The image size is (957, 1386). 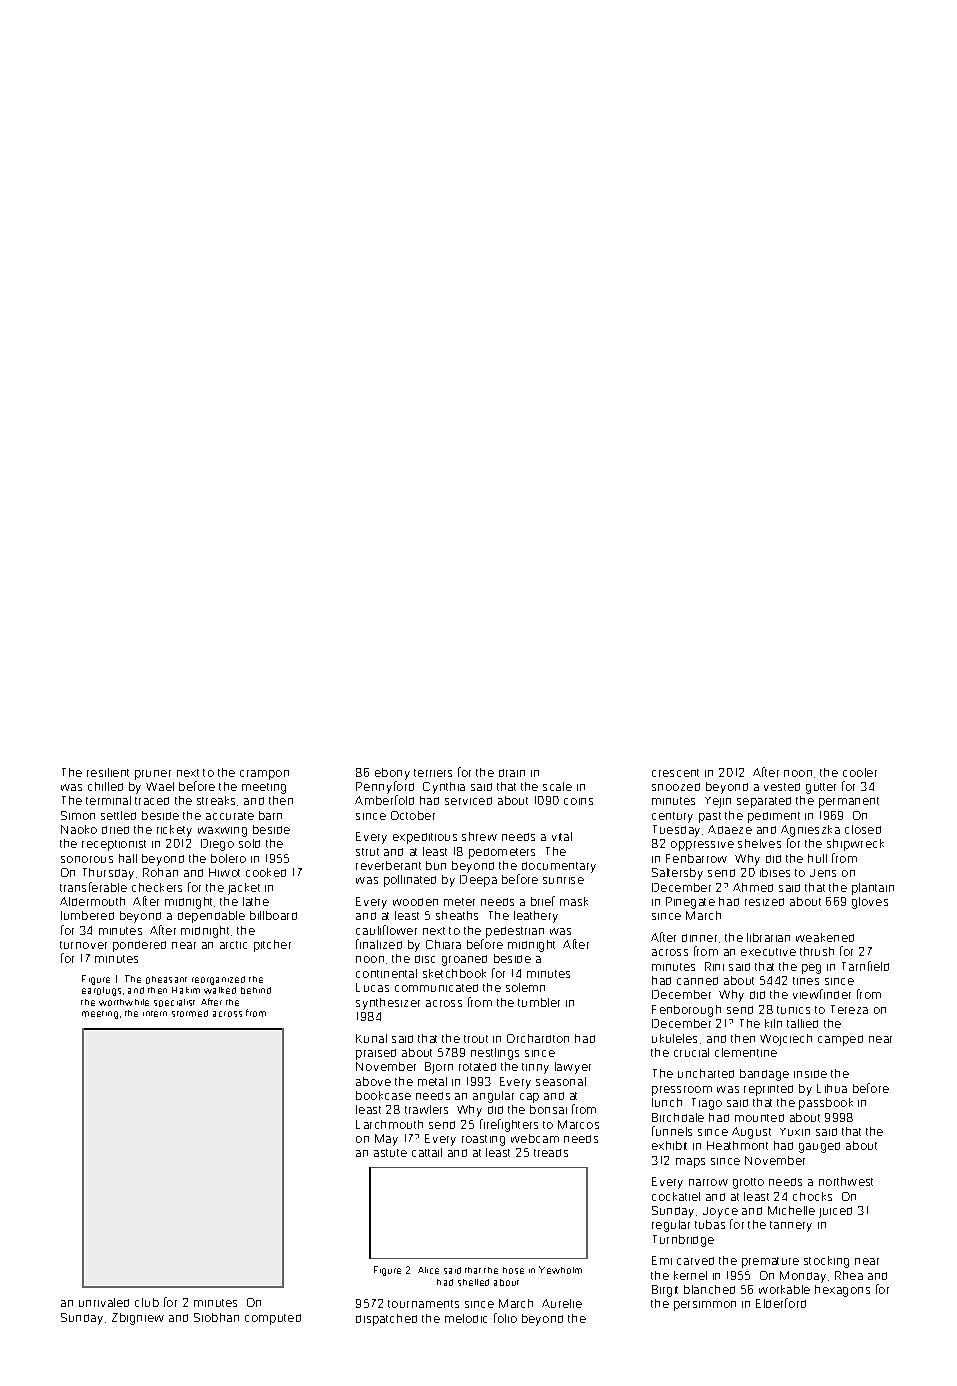 What do you see at coordinates (273, 915) in the document?
I see `billboard` at bounding box center [273, 915].
